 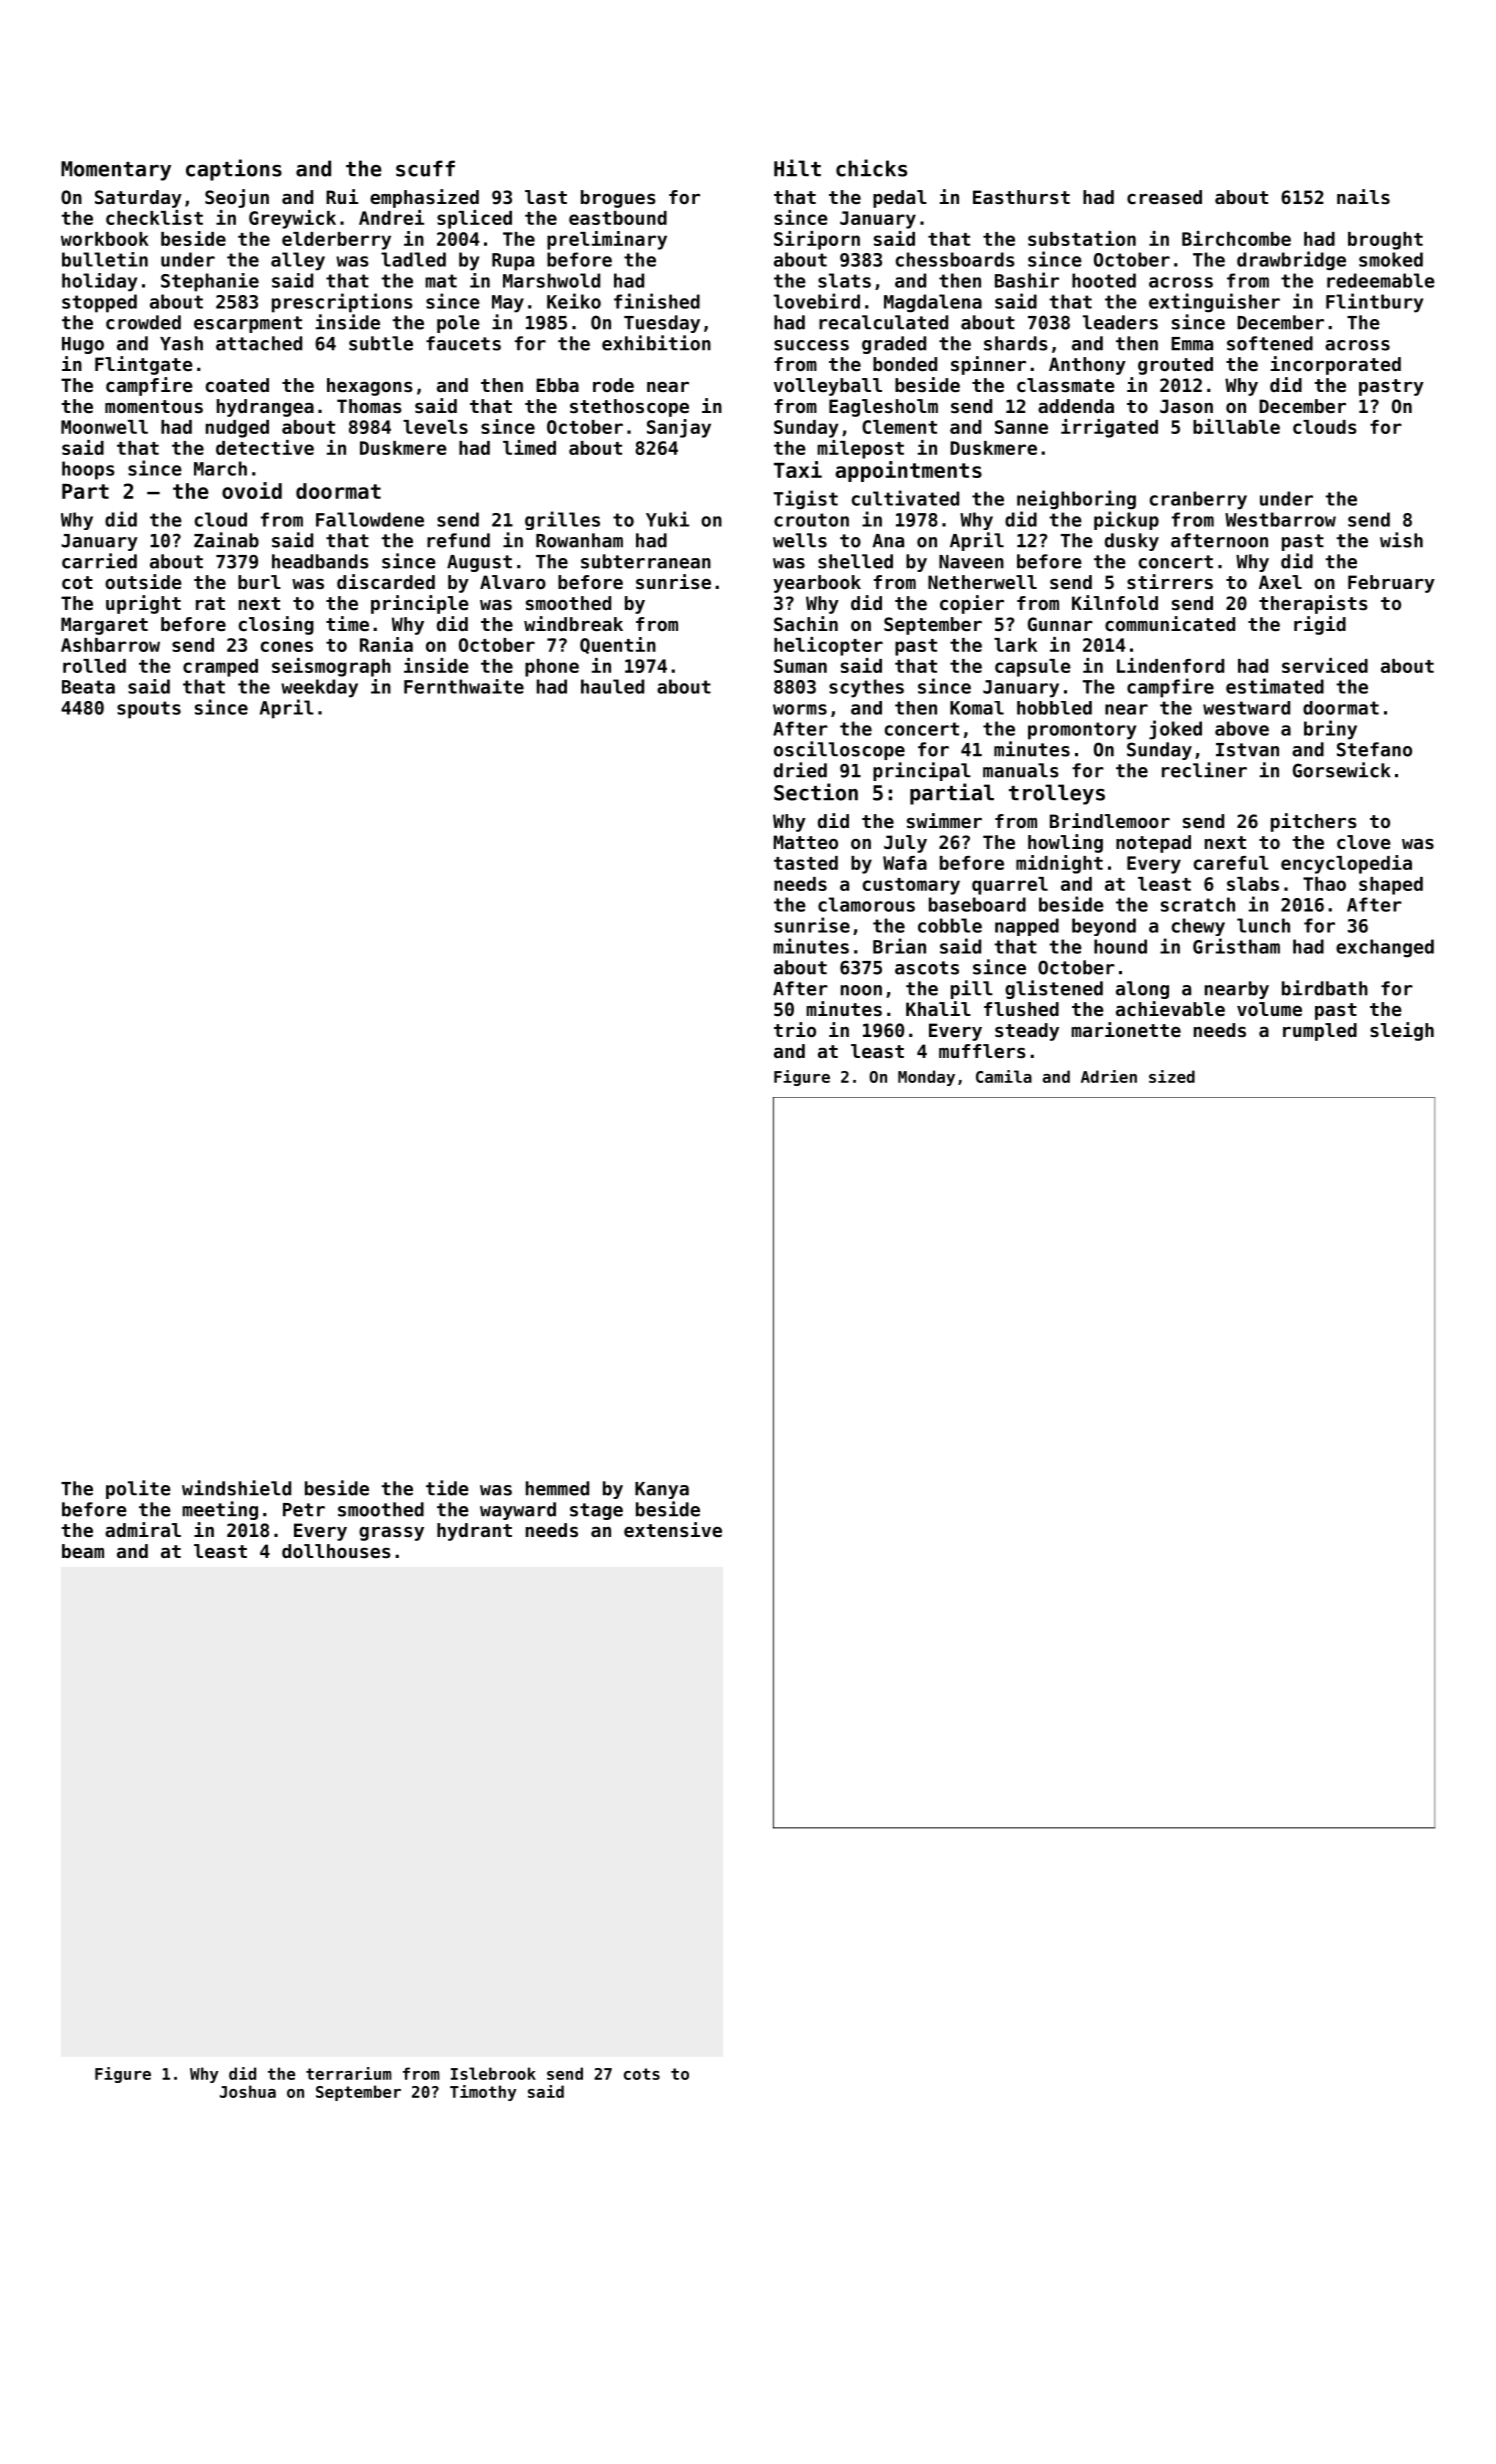 I want to click on leaders, so click(x=1120, y=322).
